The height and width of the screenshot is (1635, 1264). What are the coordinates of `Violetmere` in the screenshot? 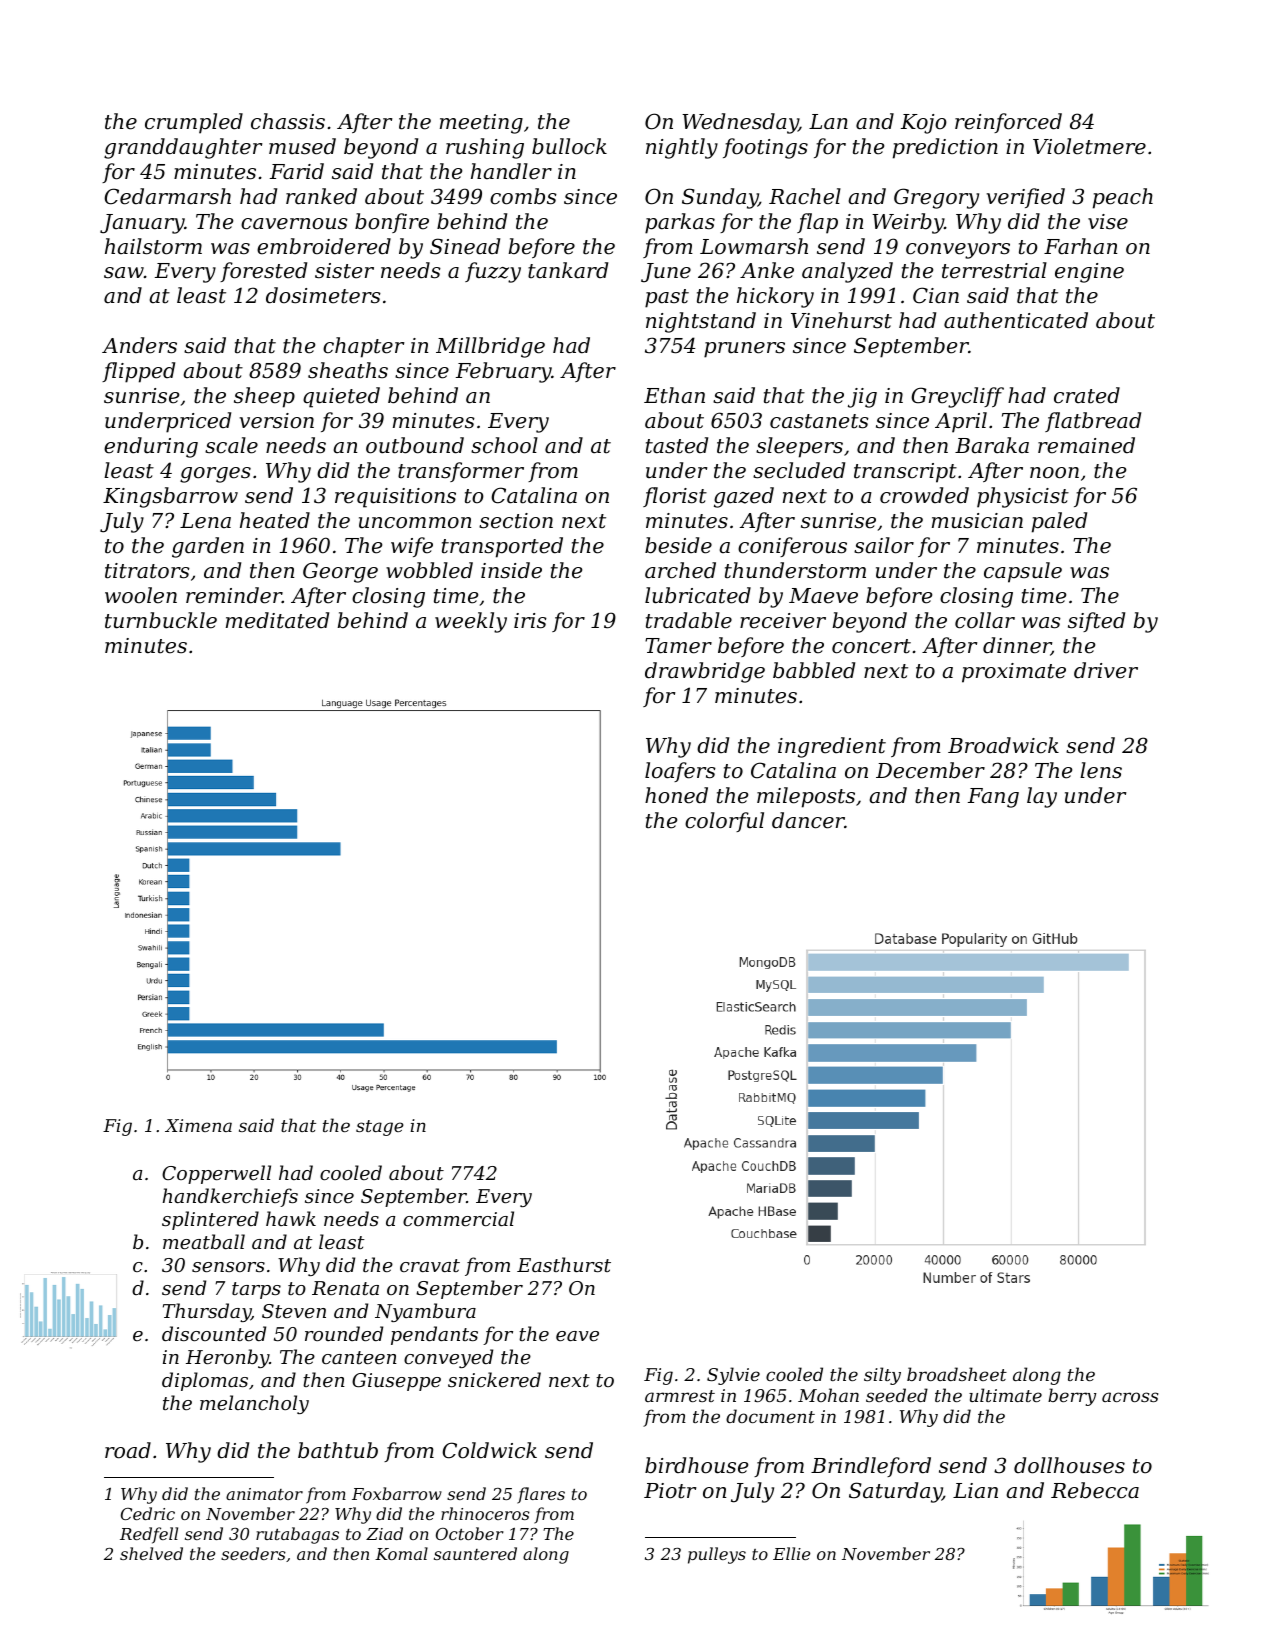 It's located at (1089, 146).
